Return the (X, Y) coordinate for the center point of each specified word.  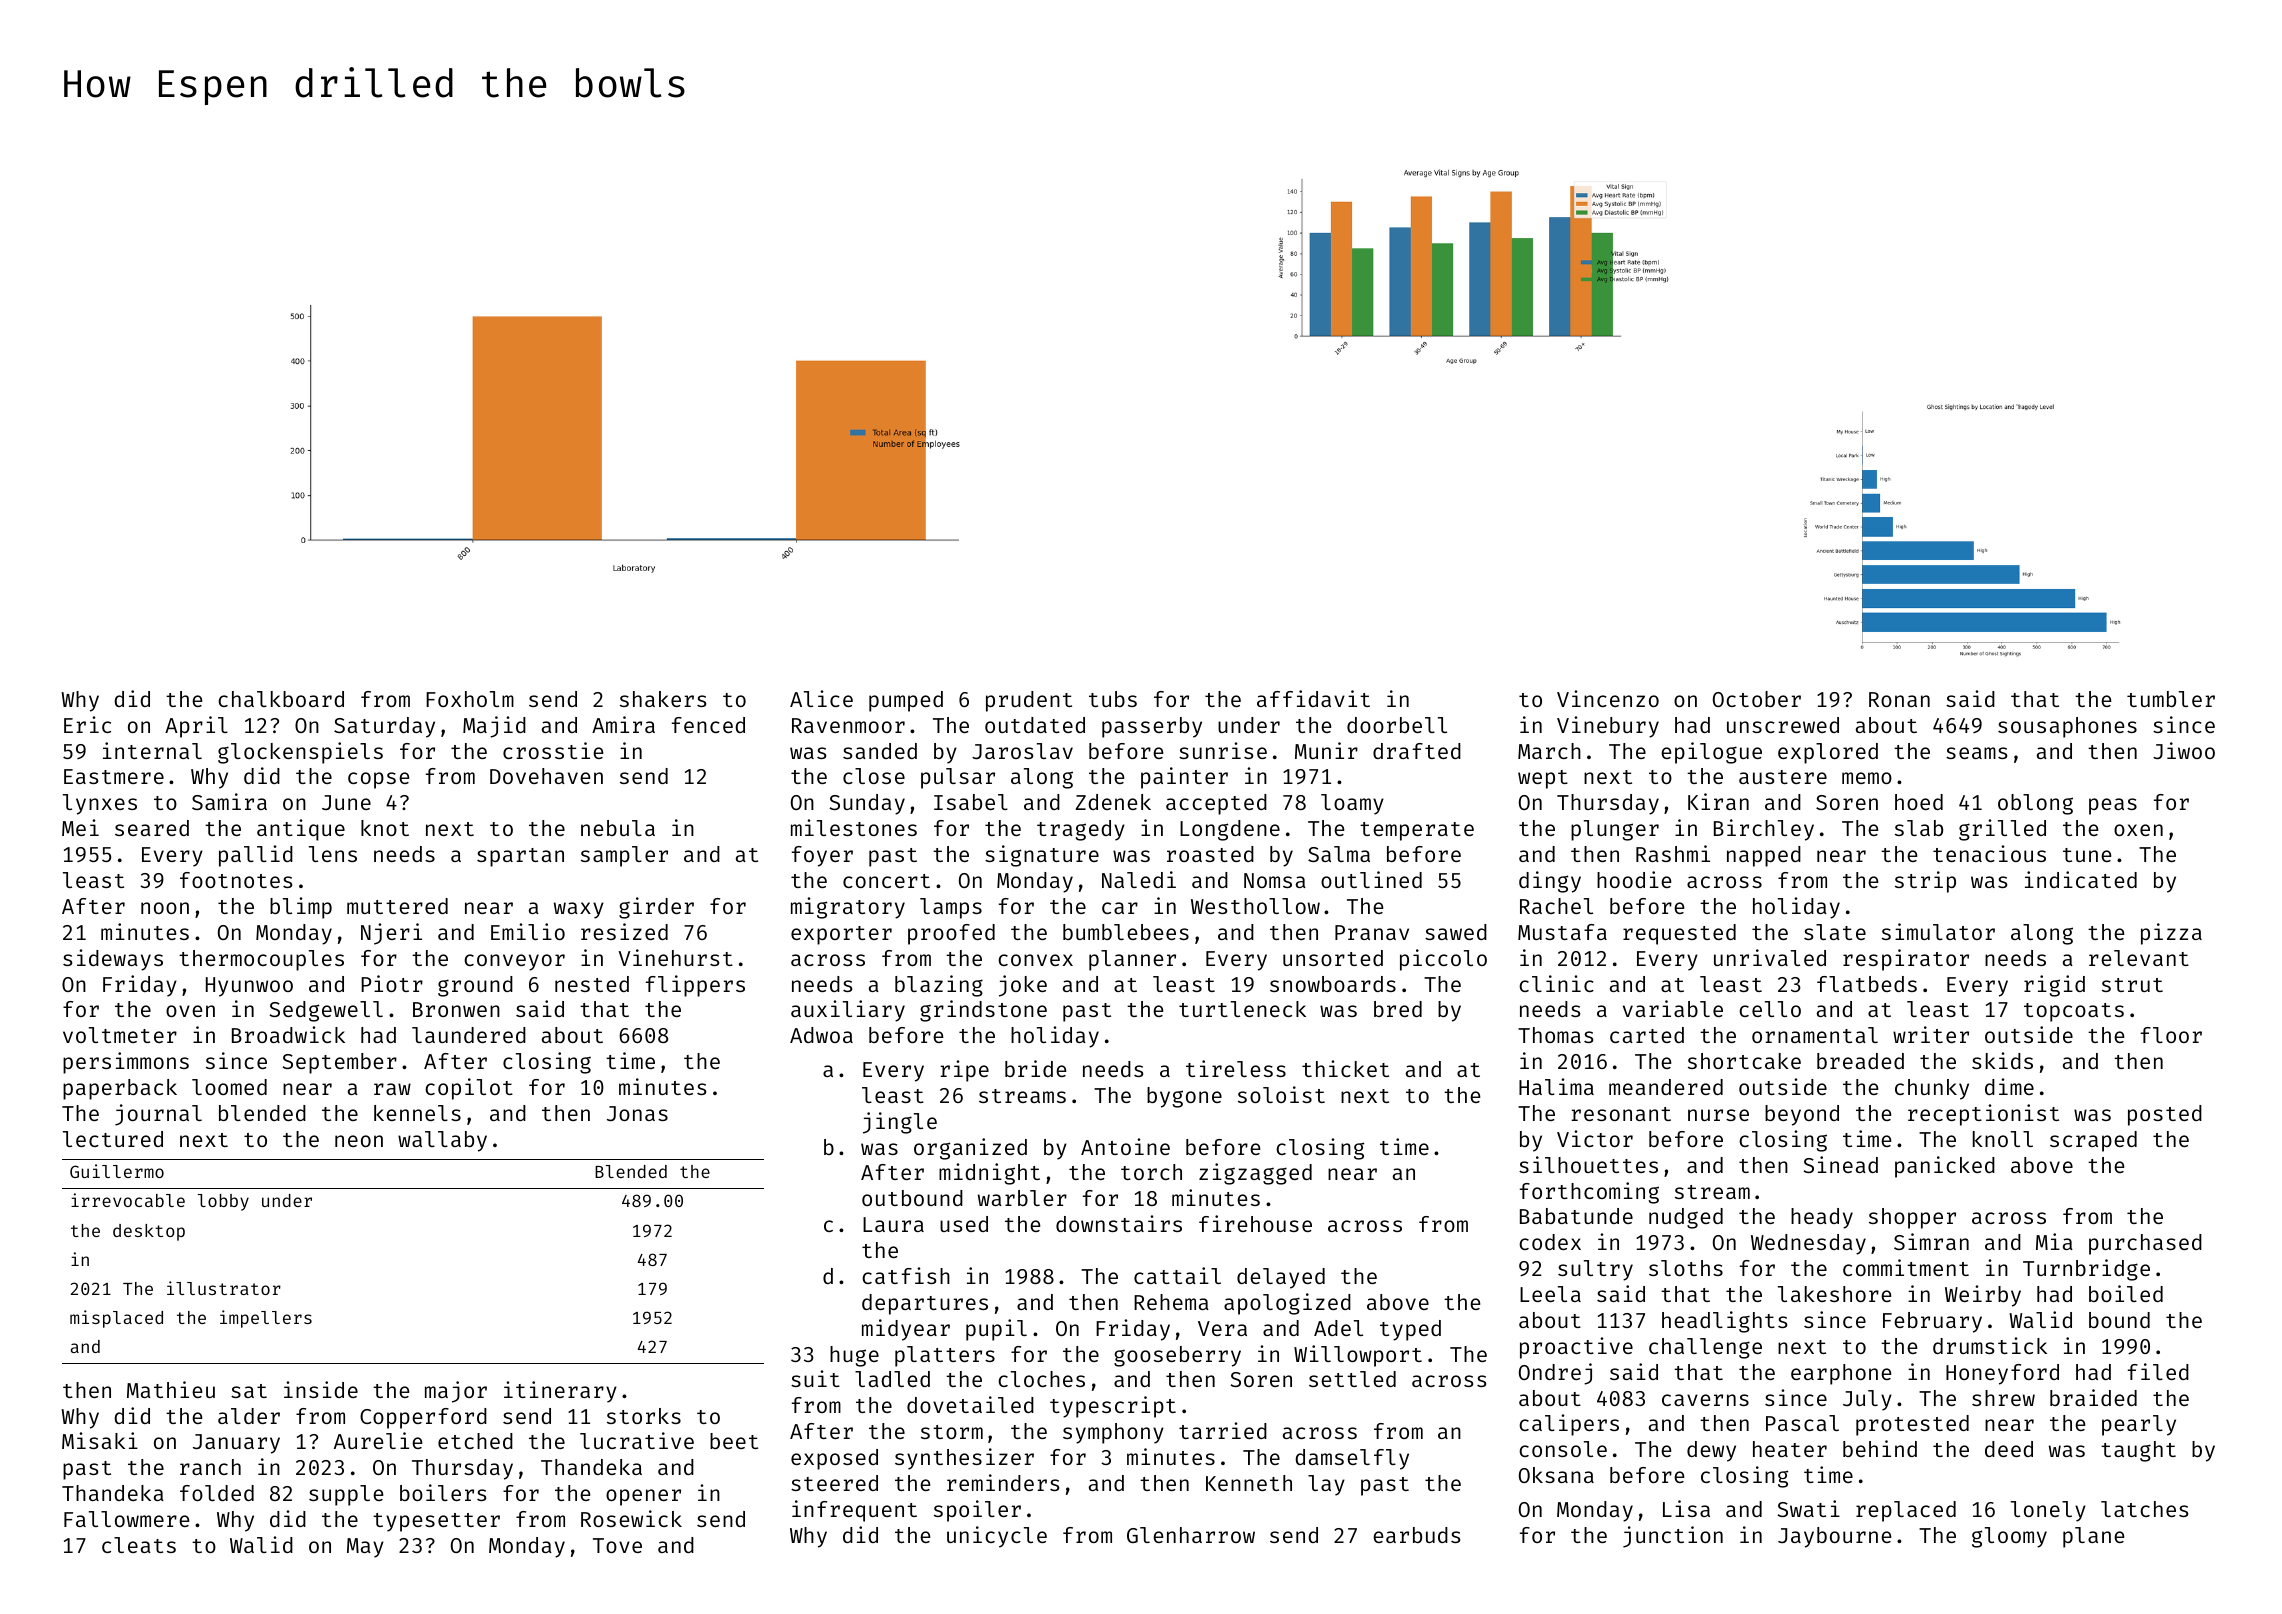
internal (152, 750)
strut (2132, 985)
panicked (1945, 1167)
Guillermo (117, 1171)
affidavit (1313, 698)
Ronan (1899, 699)
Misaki (100, 1440)
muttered (397, 906)
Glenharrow (1191, 1535)
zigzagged (1255, 1174)
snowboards (1333, 984)
